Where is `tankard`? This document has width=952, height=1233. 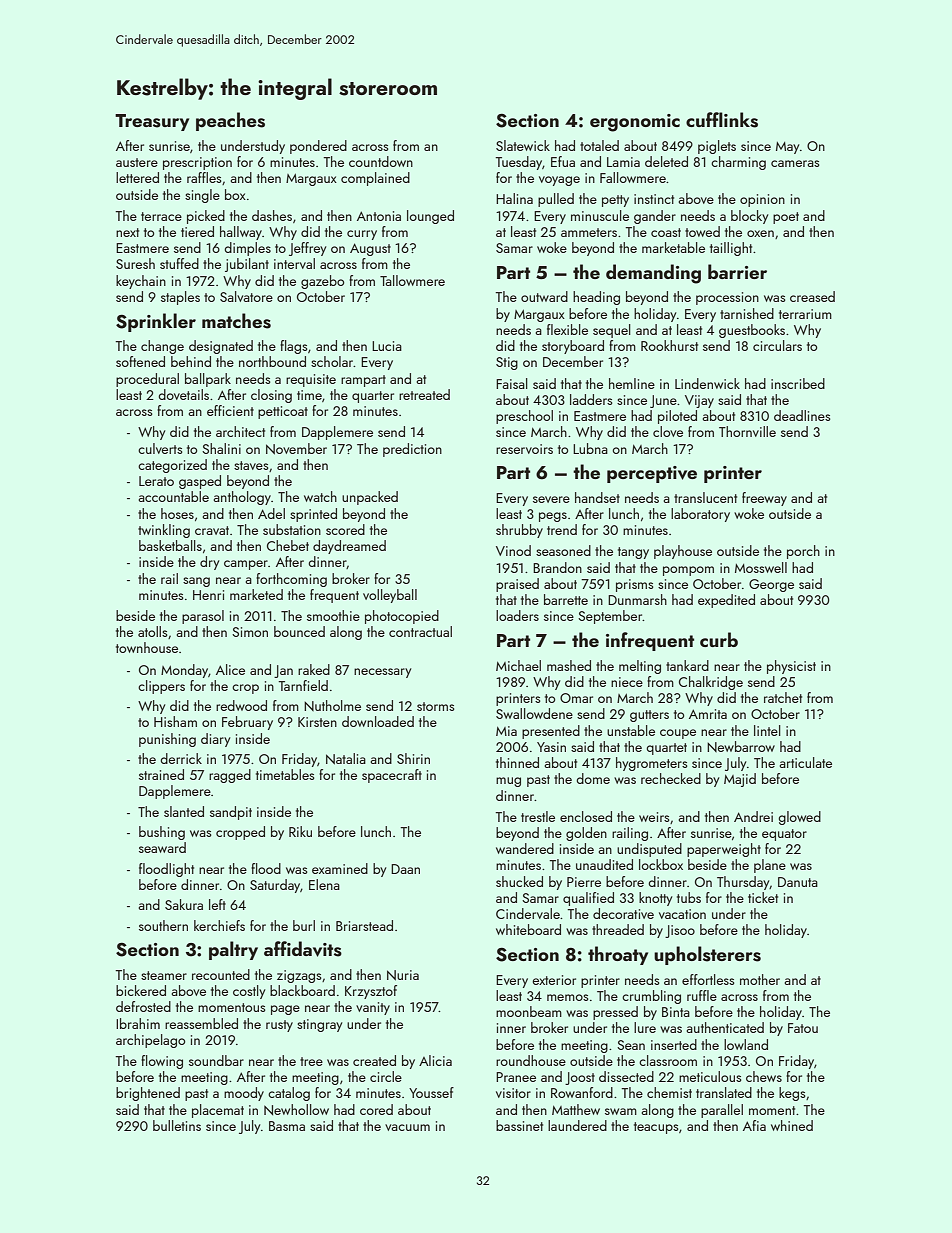
tankard is located at coordinates (687, 665).
